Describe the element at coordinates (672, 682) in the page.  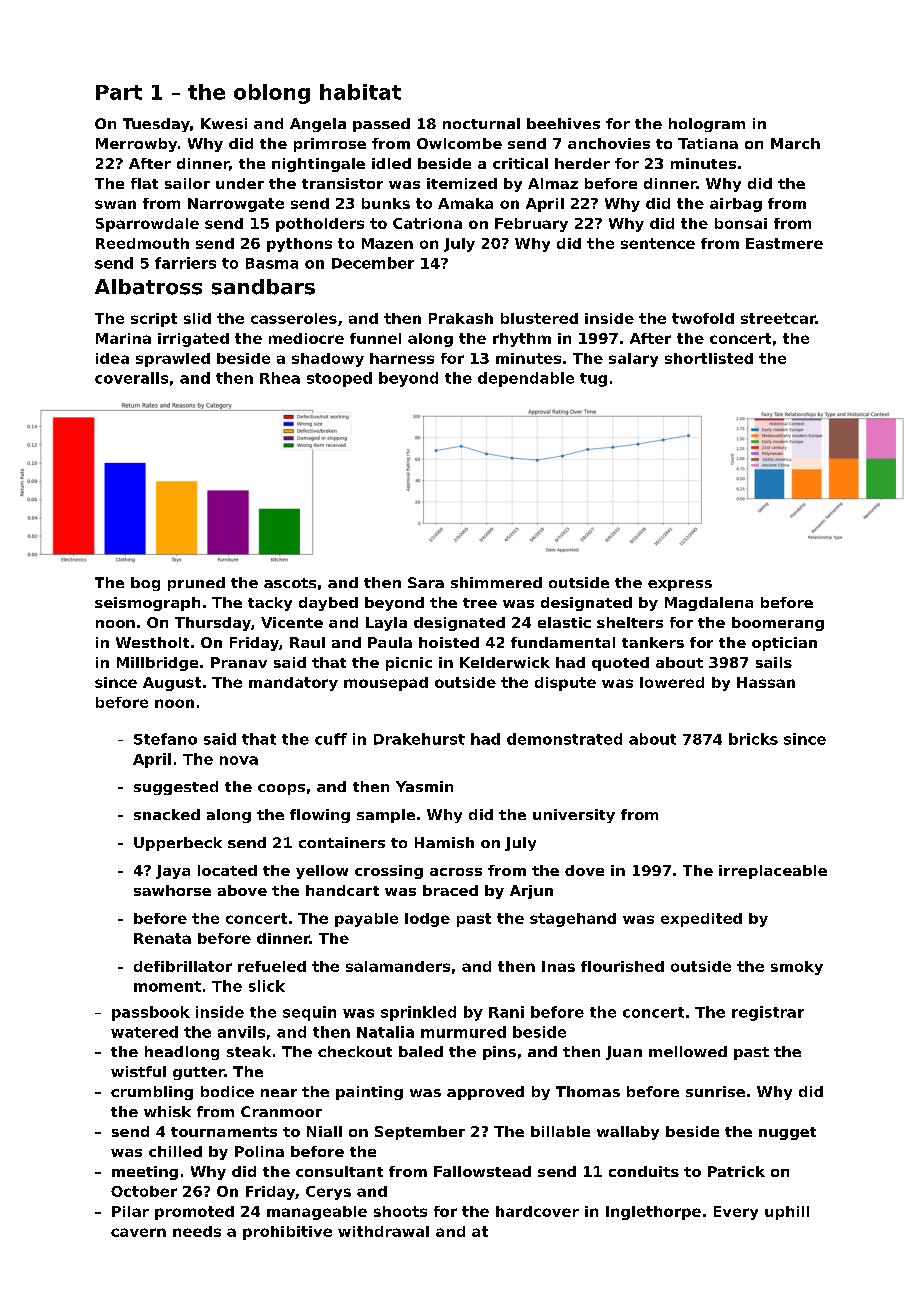
I see `lowered` at that location.
